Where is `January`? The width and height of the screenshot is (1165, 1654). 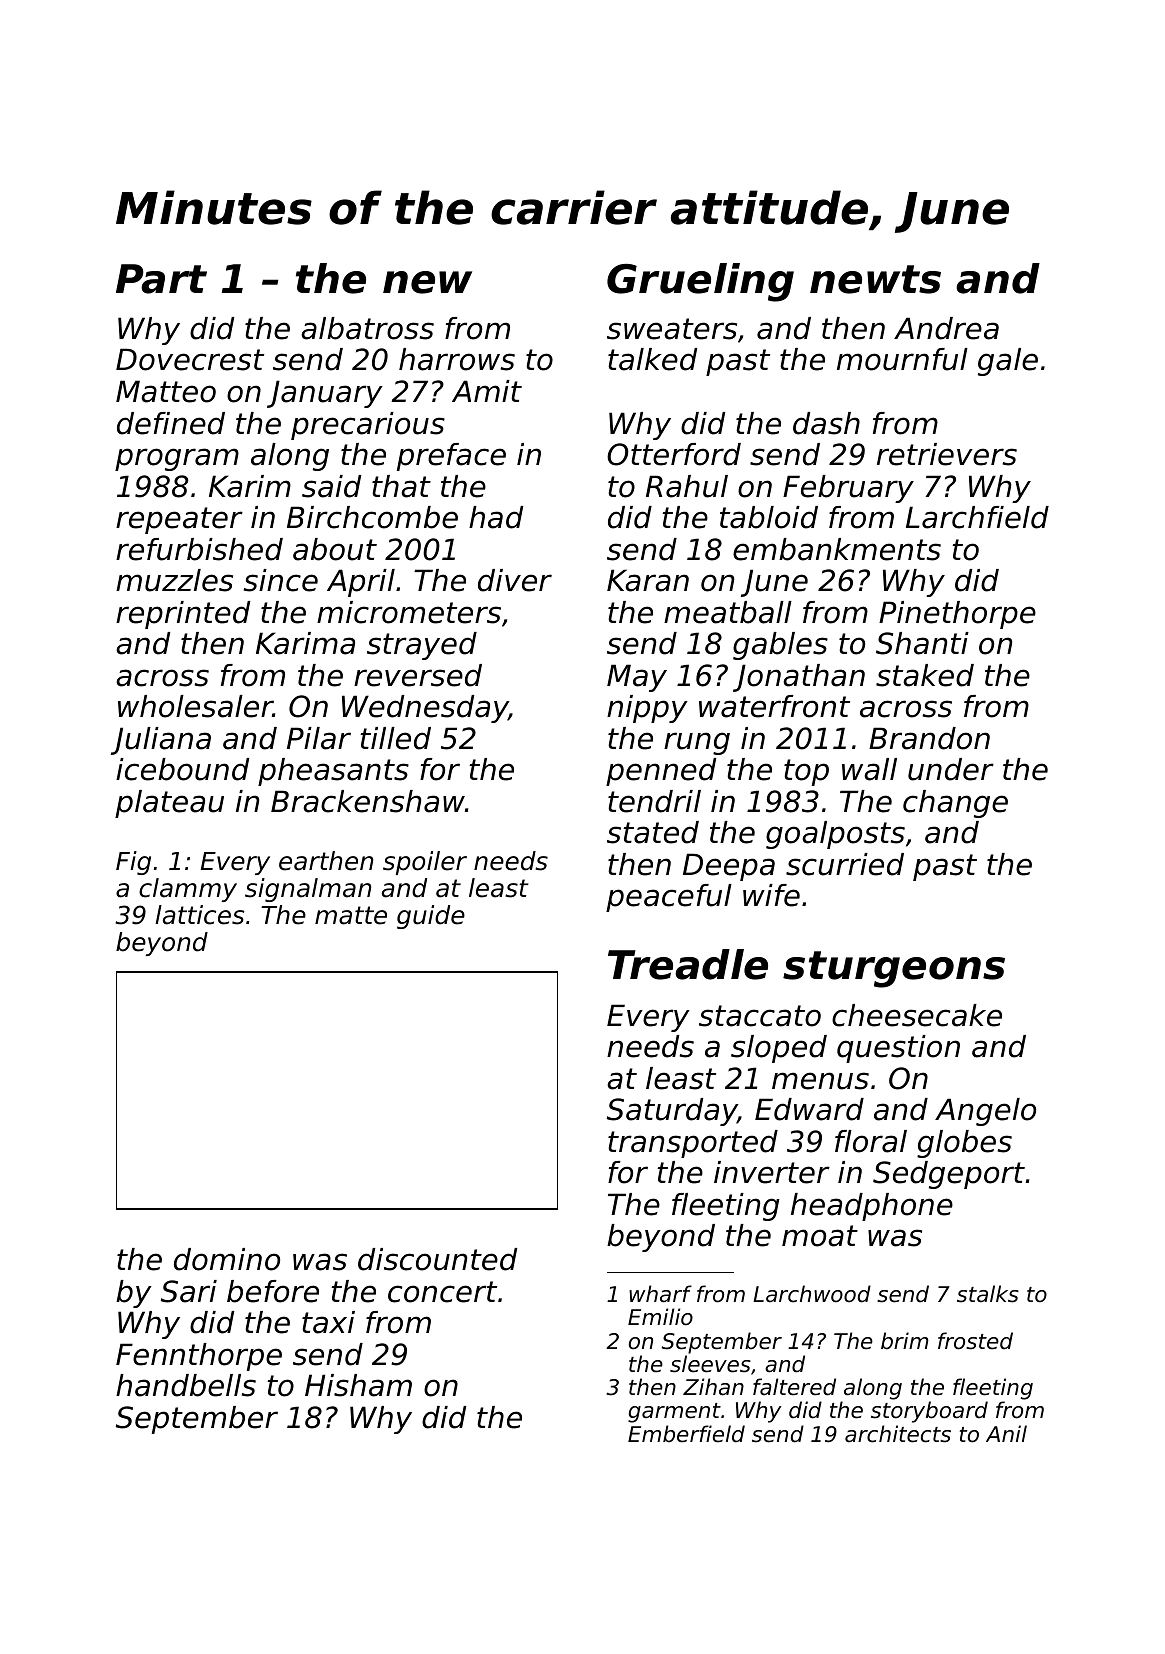 January is located at coordinates (325, 394).
